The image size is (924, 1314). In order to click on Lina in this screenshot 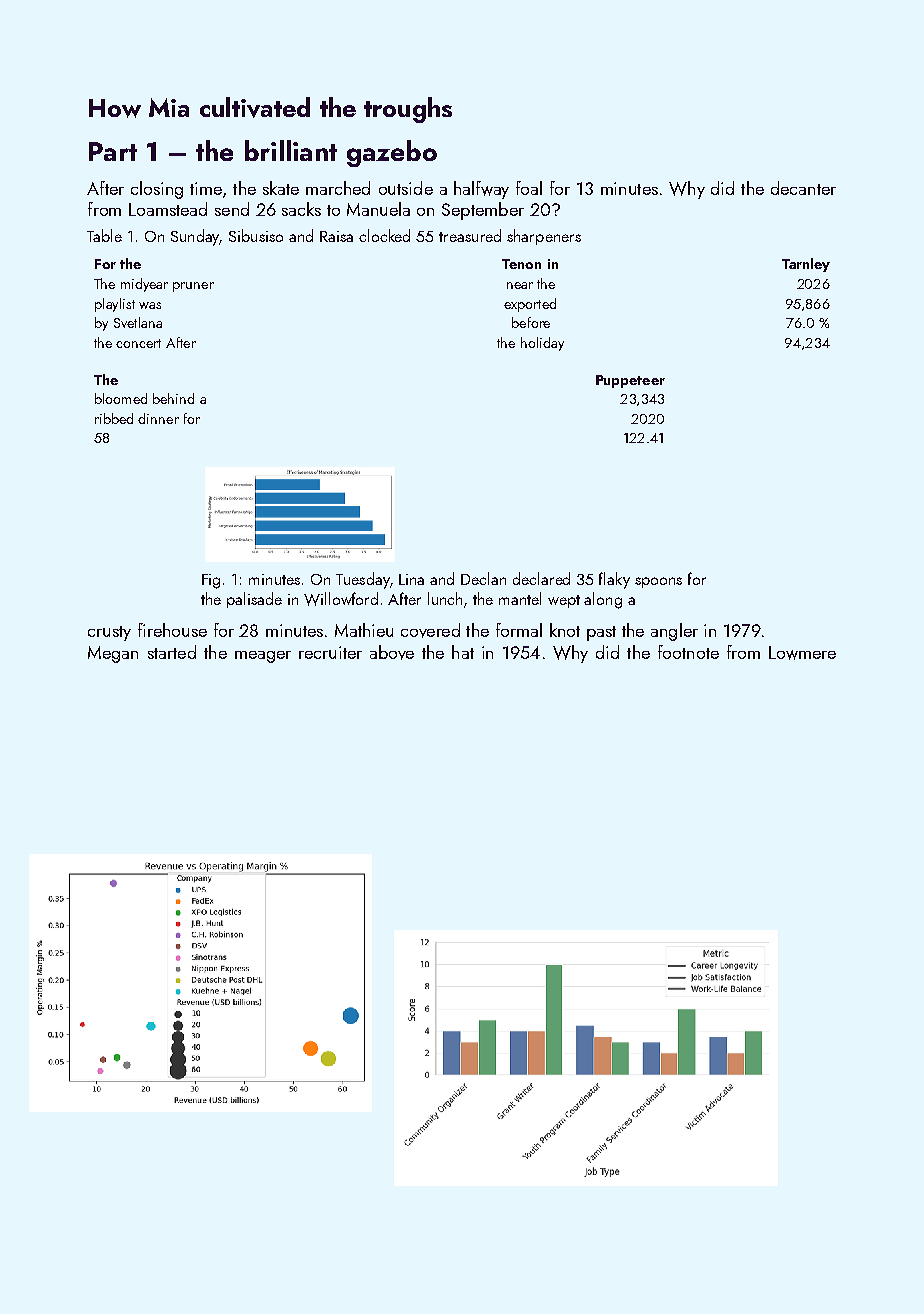, I will do `click(411, 579)`.
